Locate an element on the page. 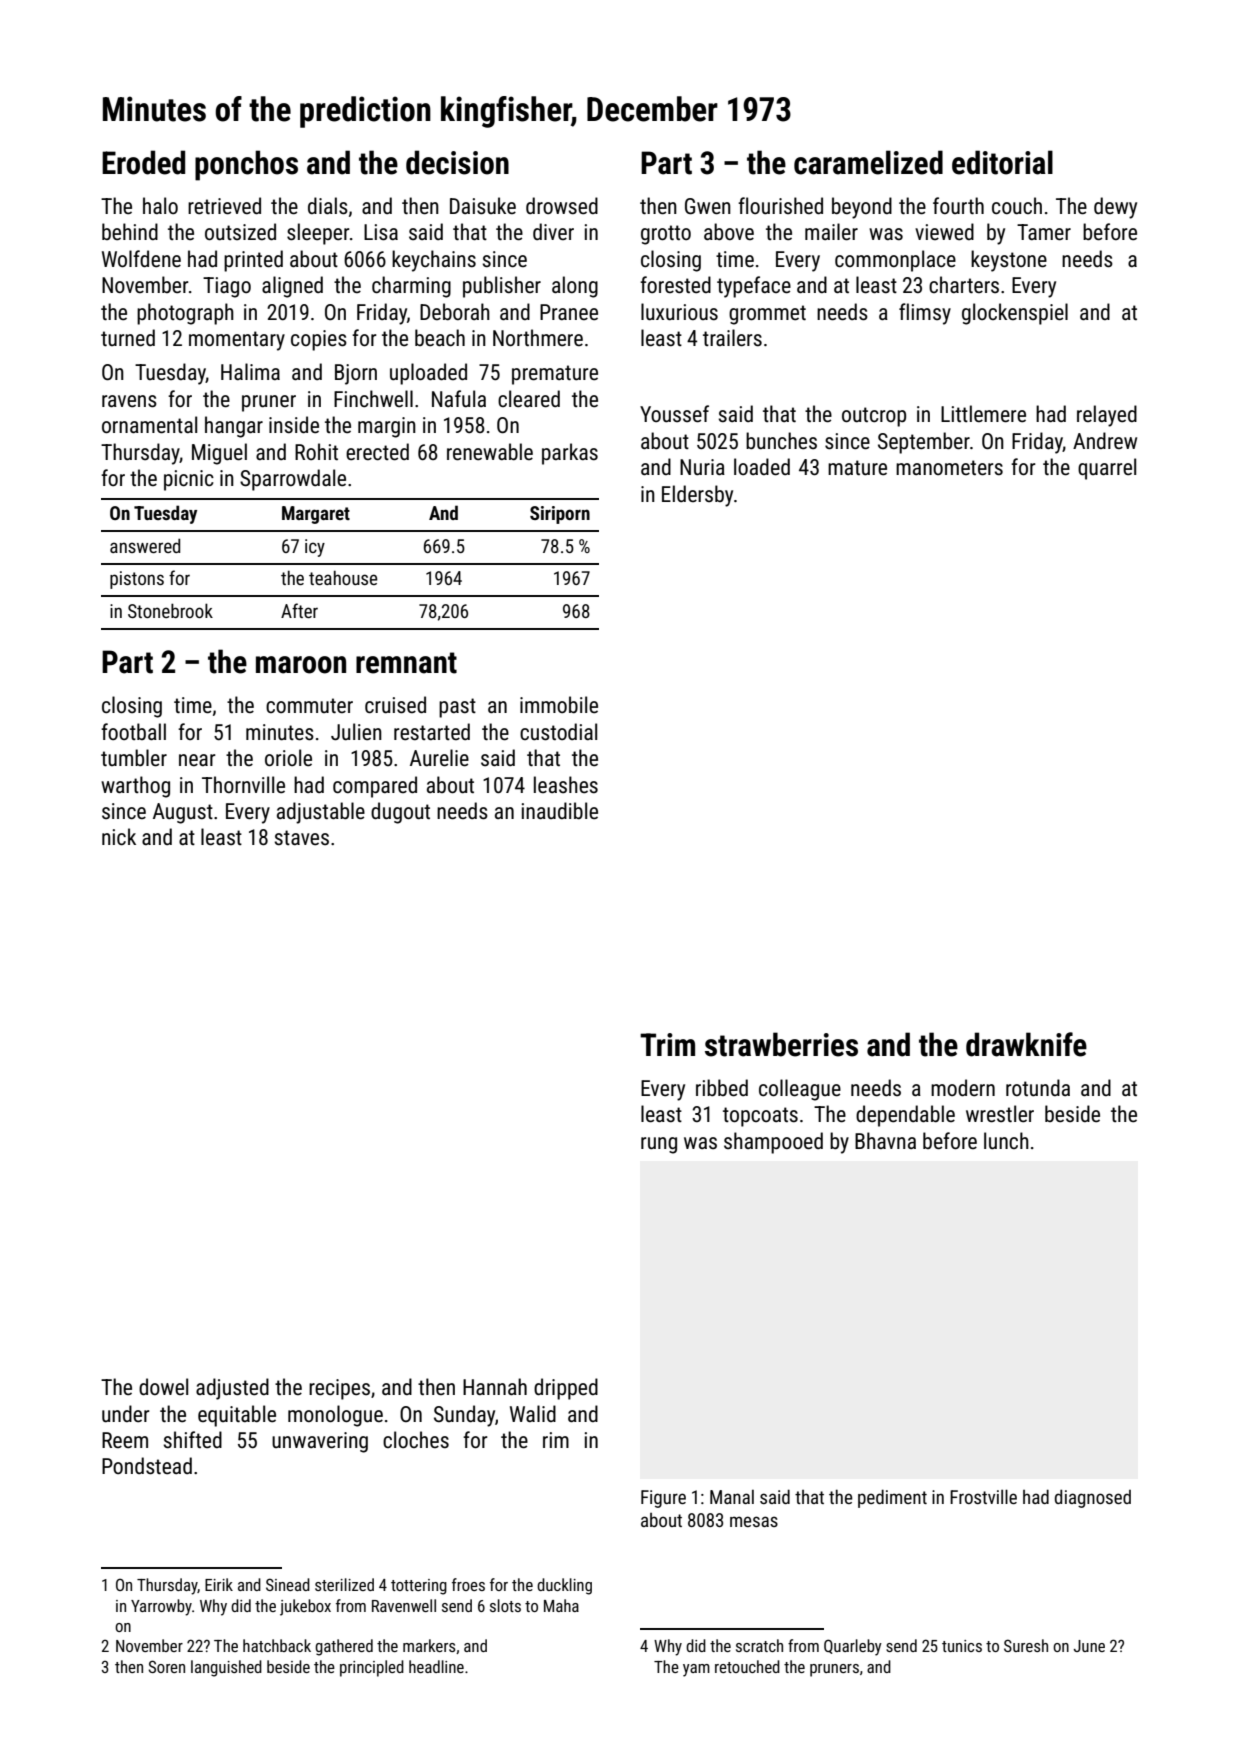 Image resolution: width=1239 pixels, height=1752 pixels. drawknife is located at coordinates (1026, 1044).
